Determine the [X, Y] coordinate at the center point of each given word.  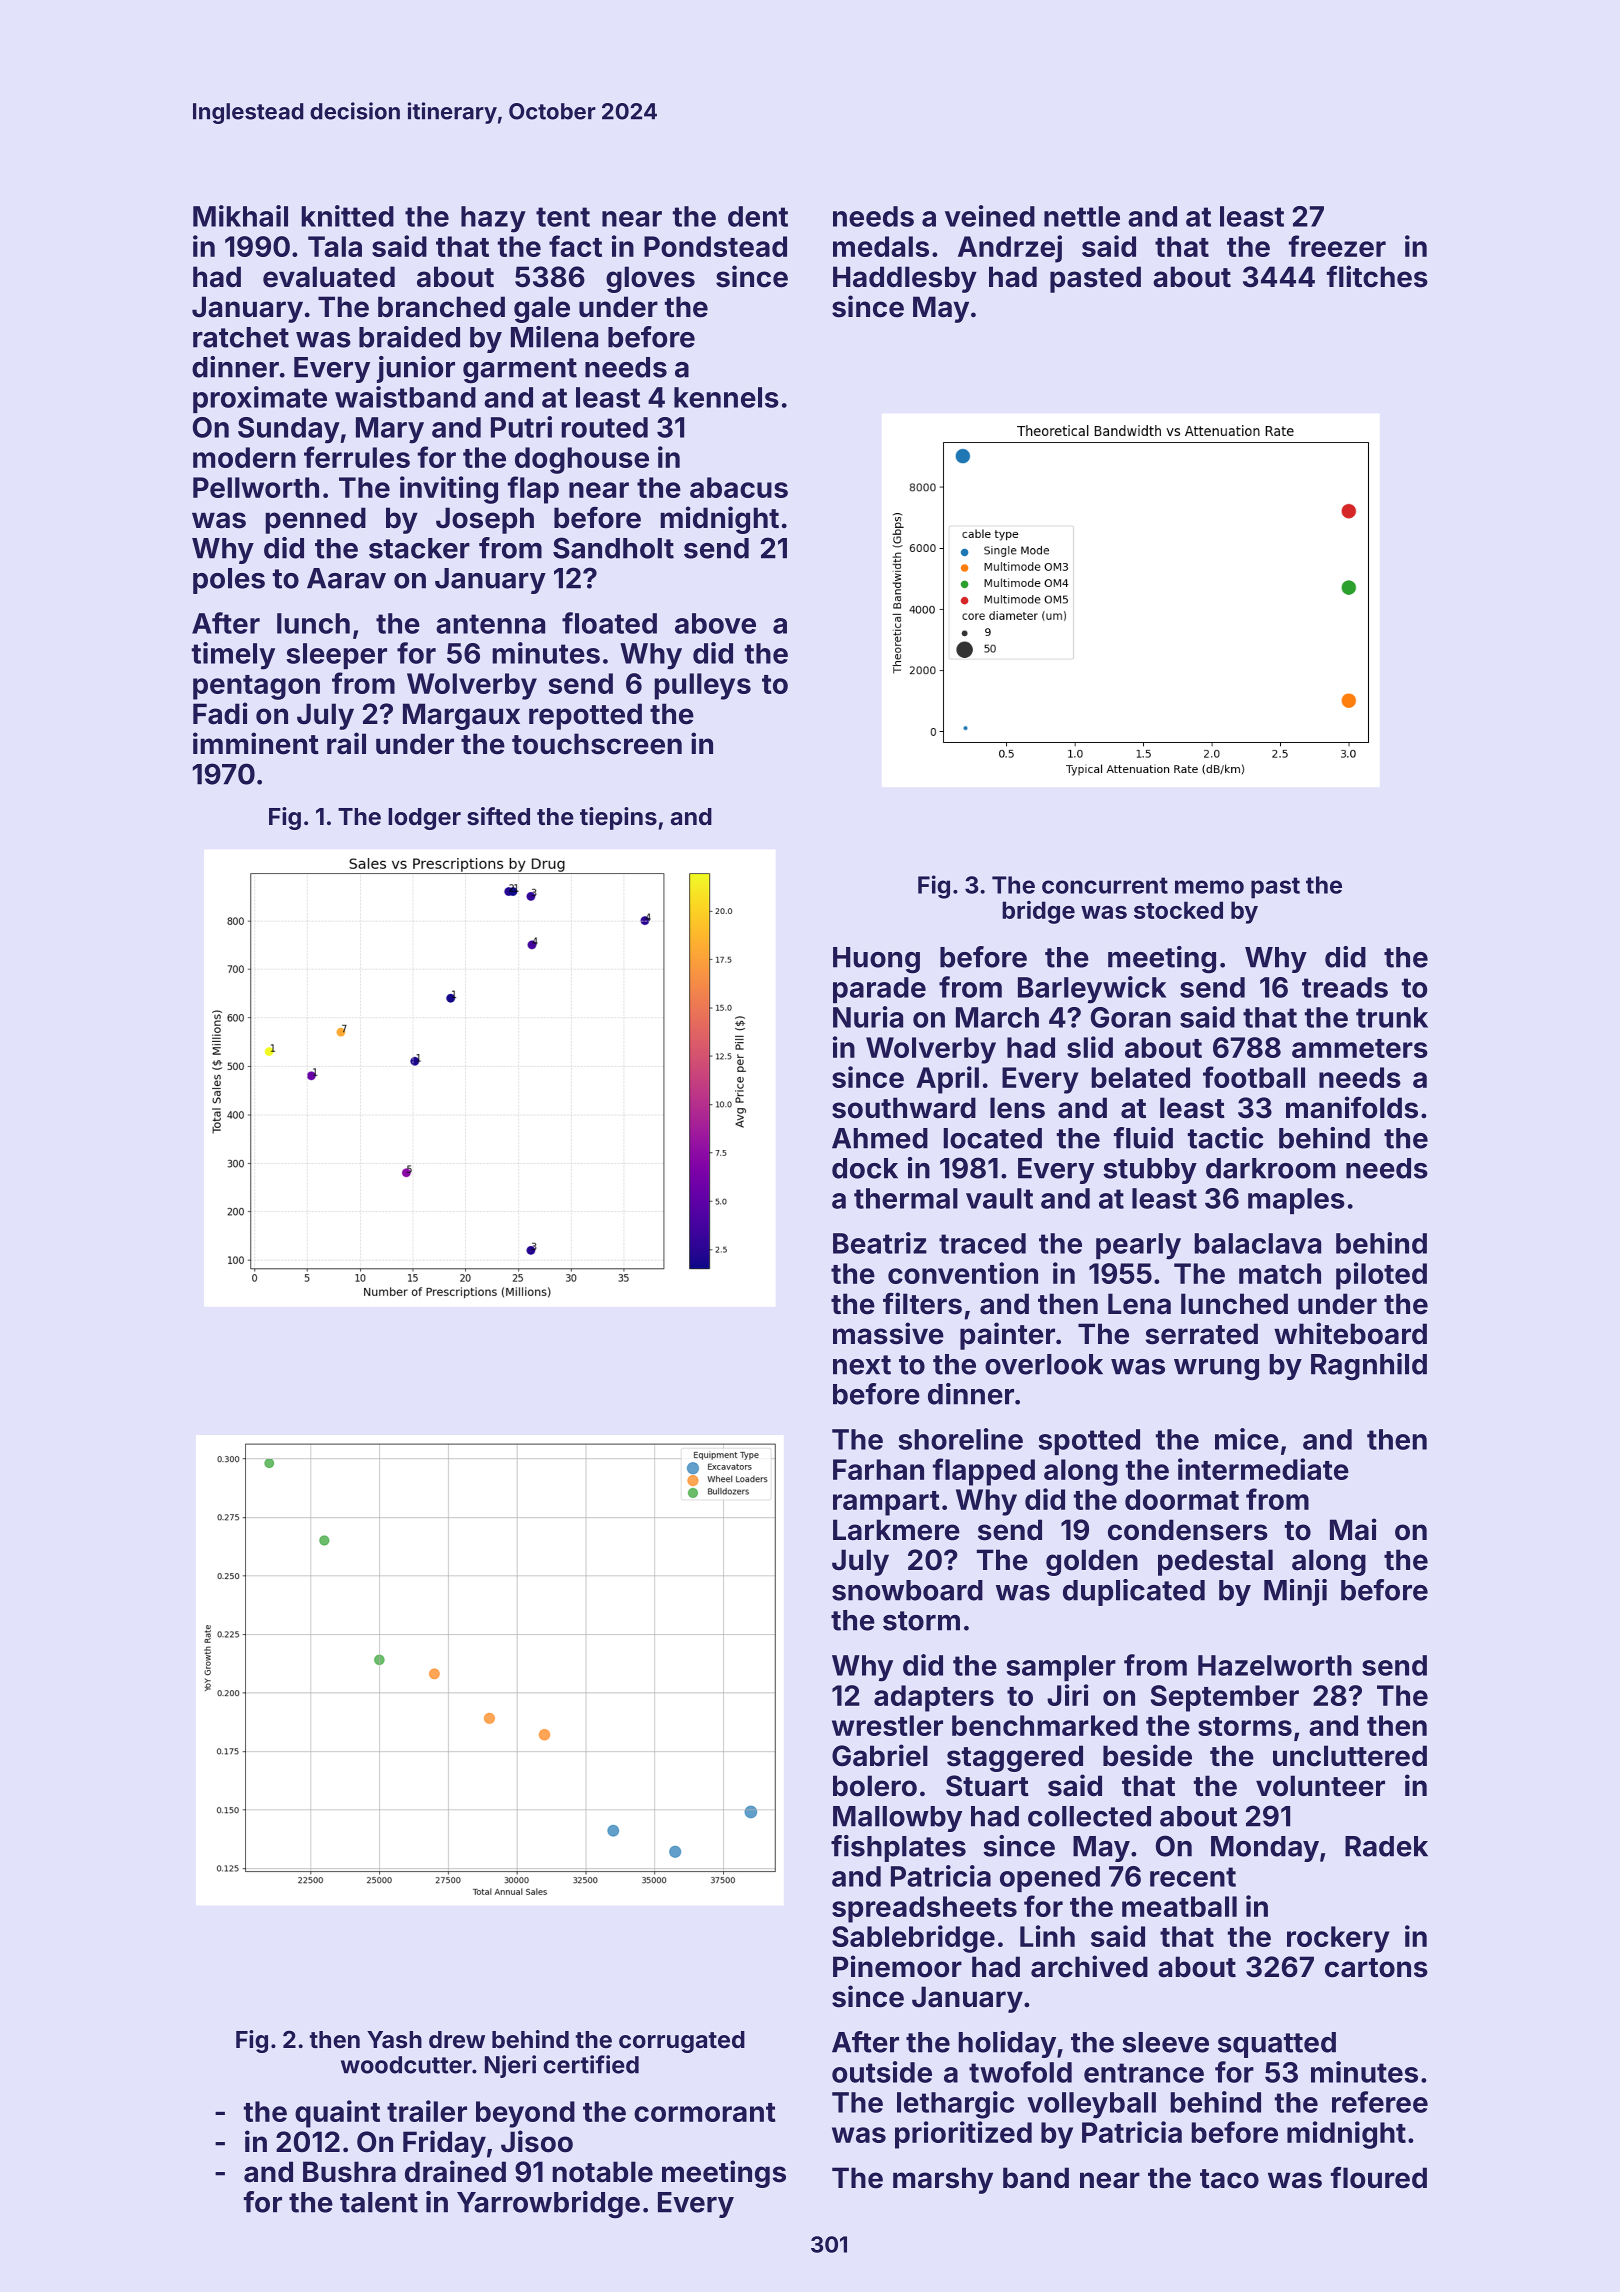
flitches [1377, 276]
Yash [394, 2039]
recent [1193, 1877]
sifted [498, 816]
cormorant [705, 2112]
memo [1209, 887]
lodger [424, 819]
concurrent [1105, 885]
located [992, 1138]
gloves [650, 279]
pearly [1138, 1246]
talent [379, 2202]
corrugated [682, 2042]
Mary [390, 430]
